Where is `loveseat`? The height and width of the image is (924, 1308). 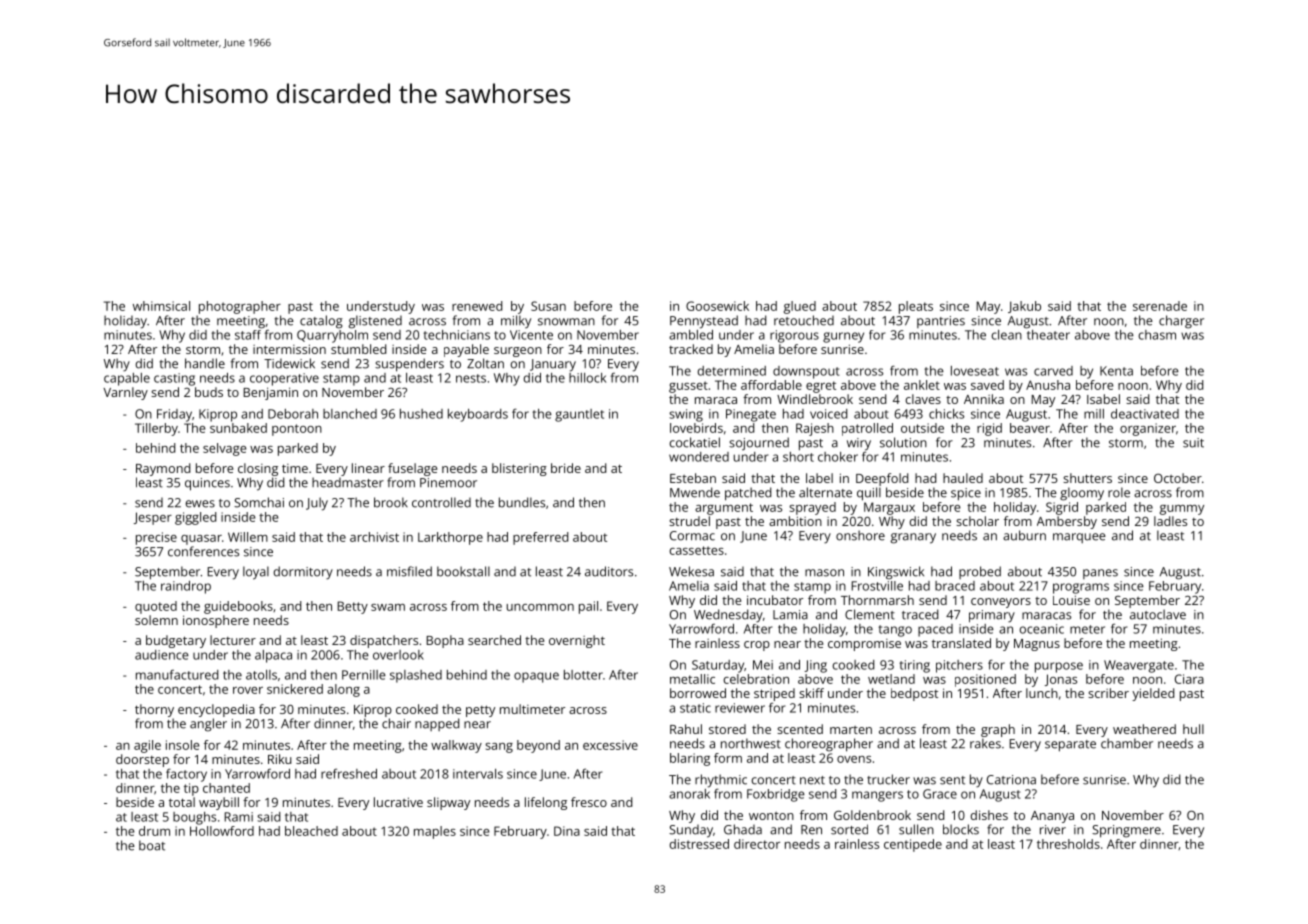 loveseat is located at coordinates (975, 371).
